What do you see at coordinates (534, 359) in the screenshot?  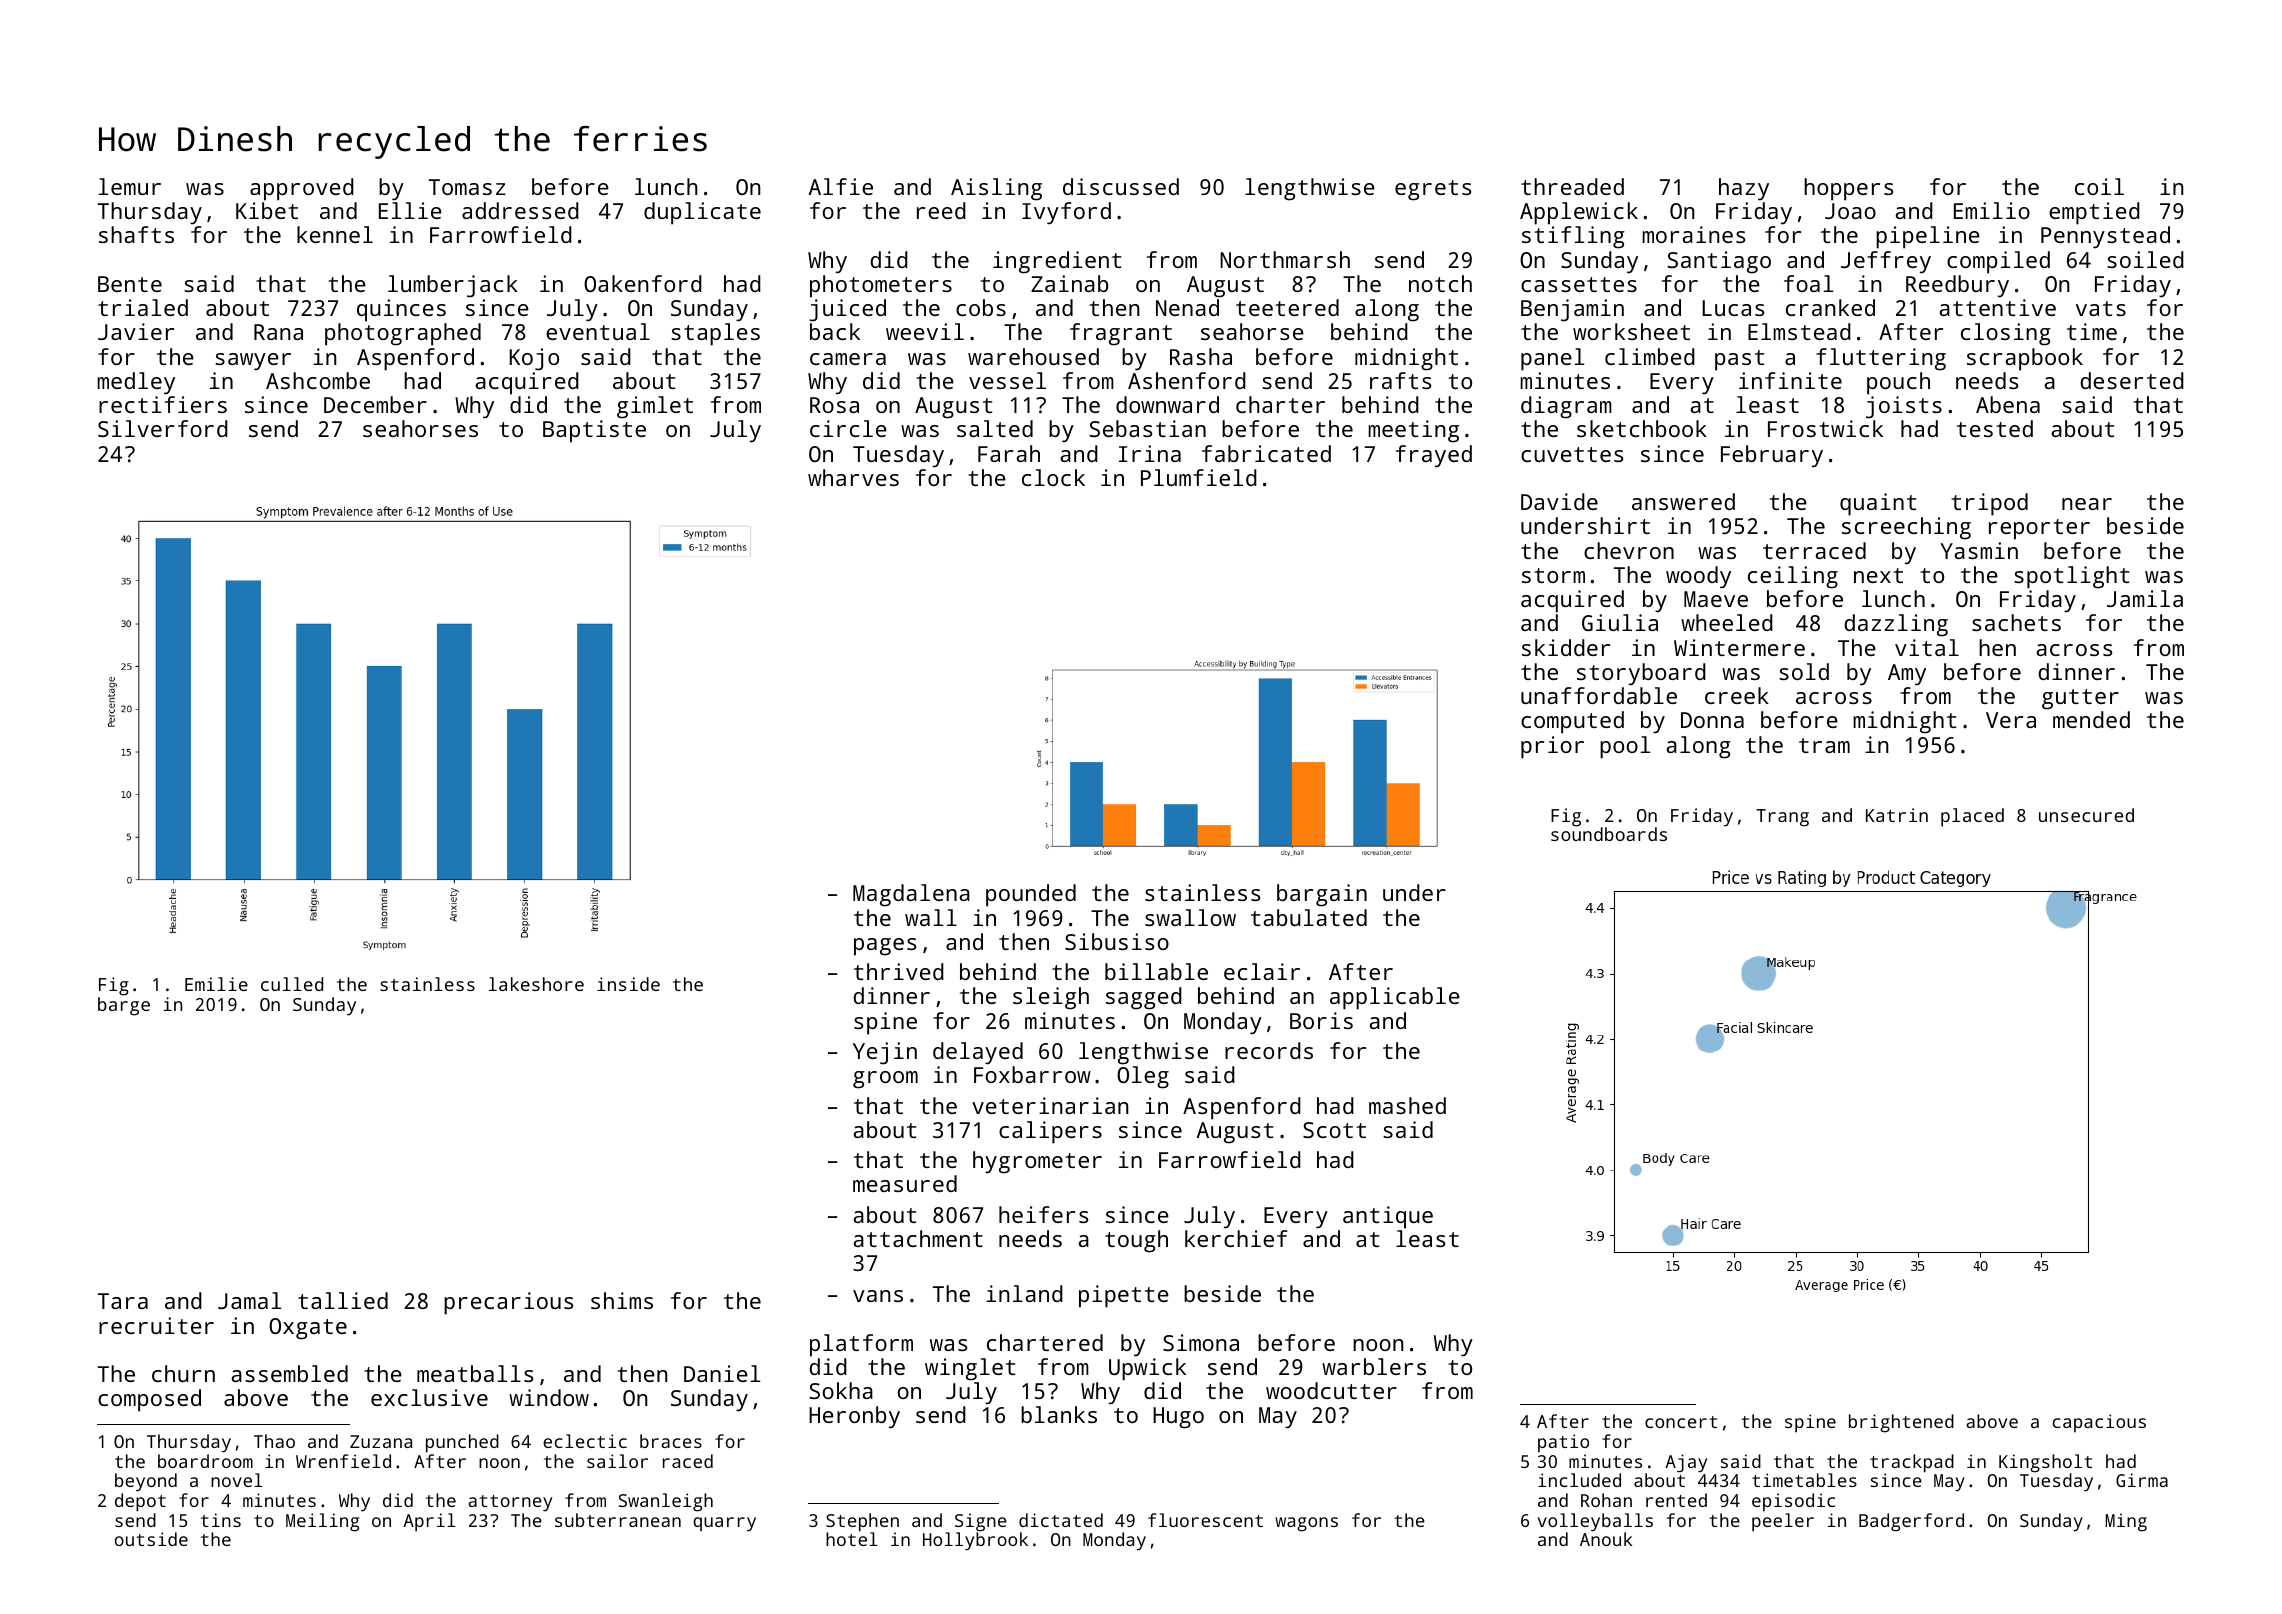 I see `Kojo` at bounding box center [534, 359].
